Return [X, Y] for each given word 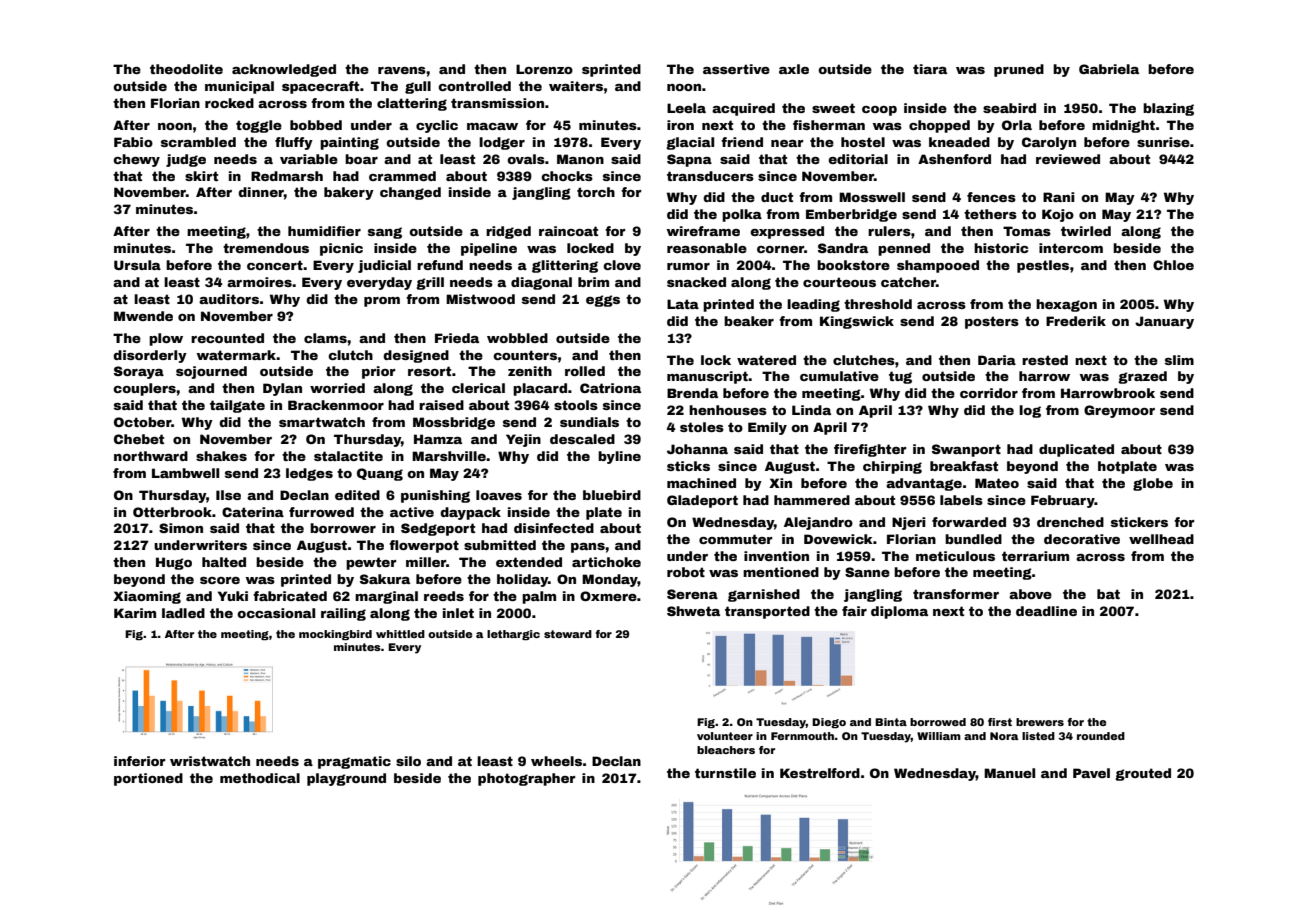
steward [568, 634]
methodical [260, 778]
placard [540, 389]
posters [992, 322]
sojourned [211, 372]
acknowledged [284, 70]
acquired [743, 109]
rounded [1101, 736]
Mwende [143, 316]
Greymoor [1119, 411]
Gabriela [1109, 69]
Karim [135, 613]
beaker [749, 321]
